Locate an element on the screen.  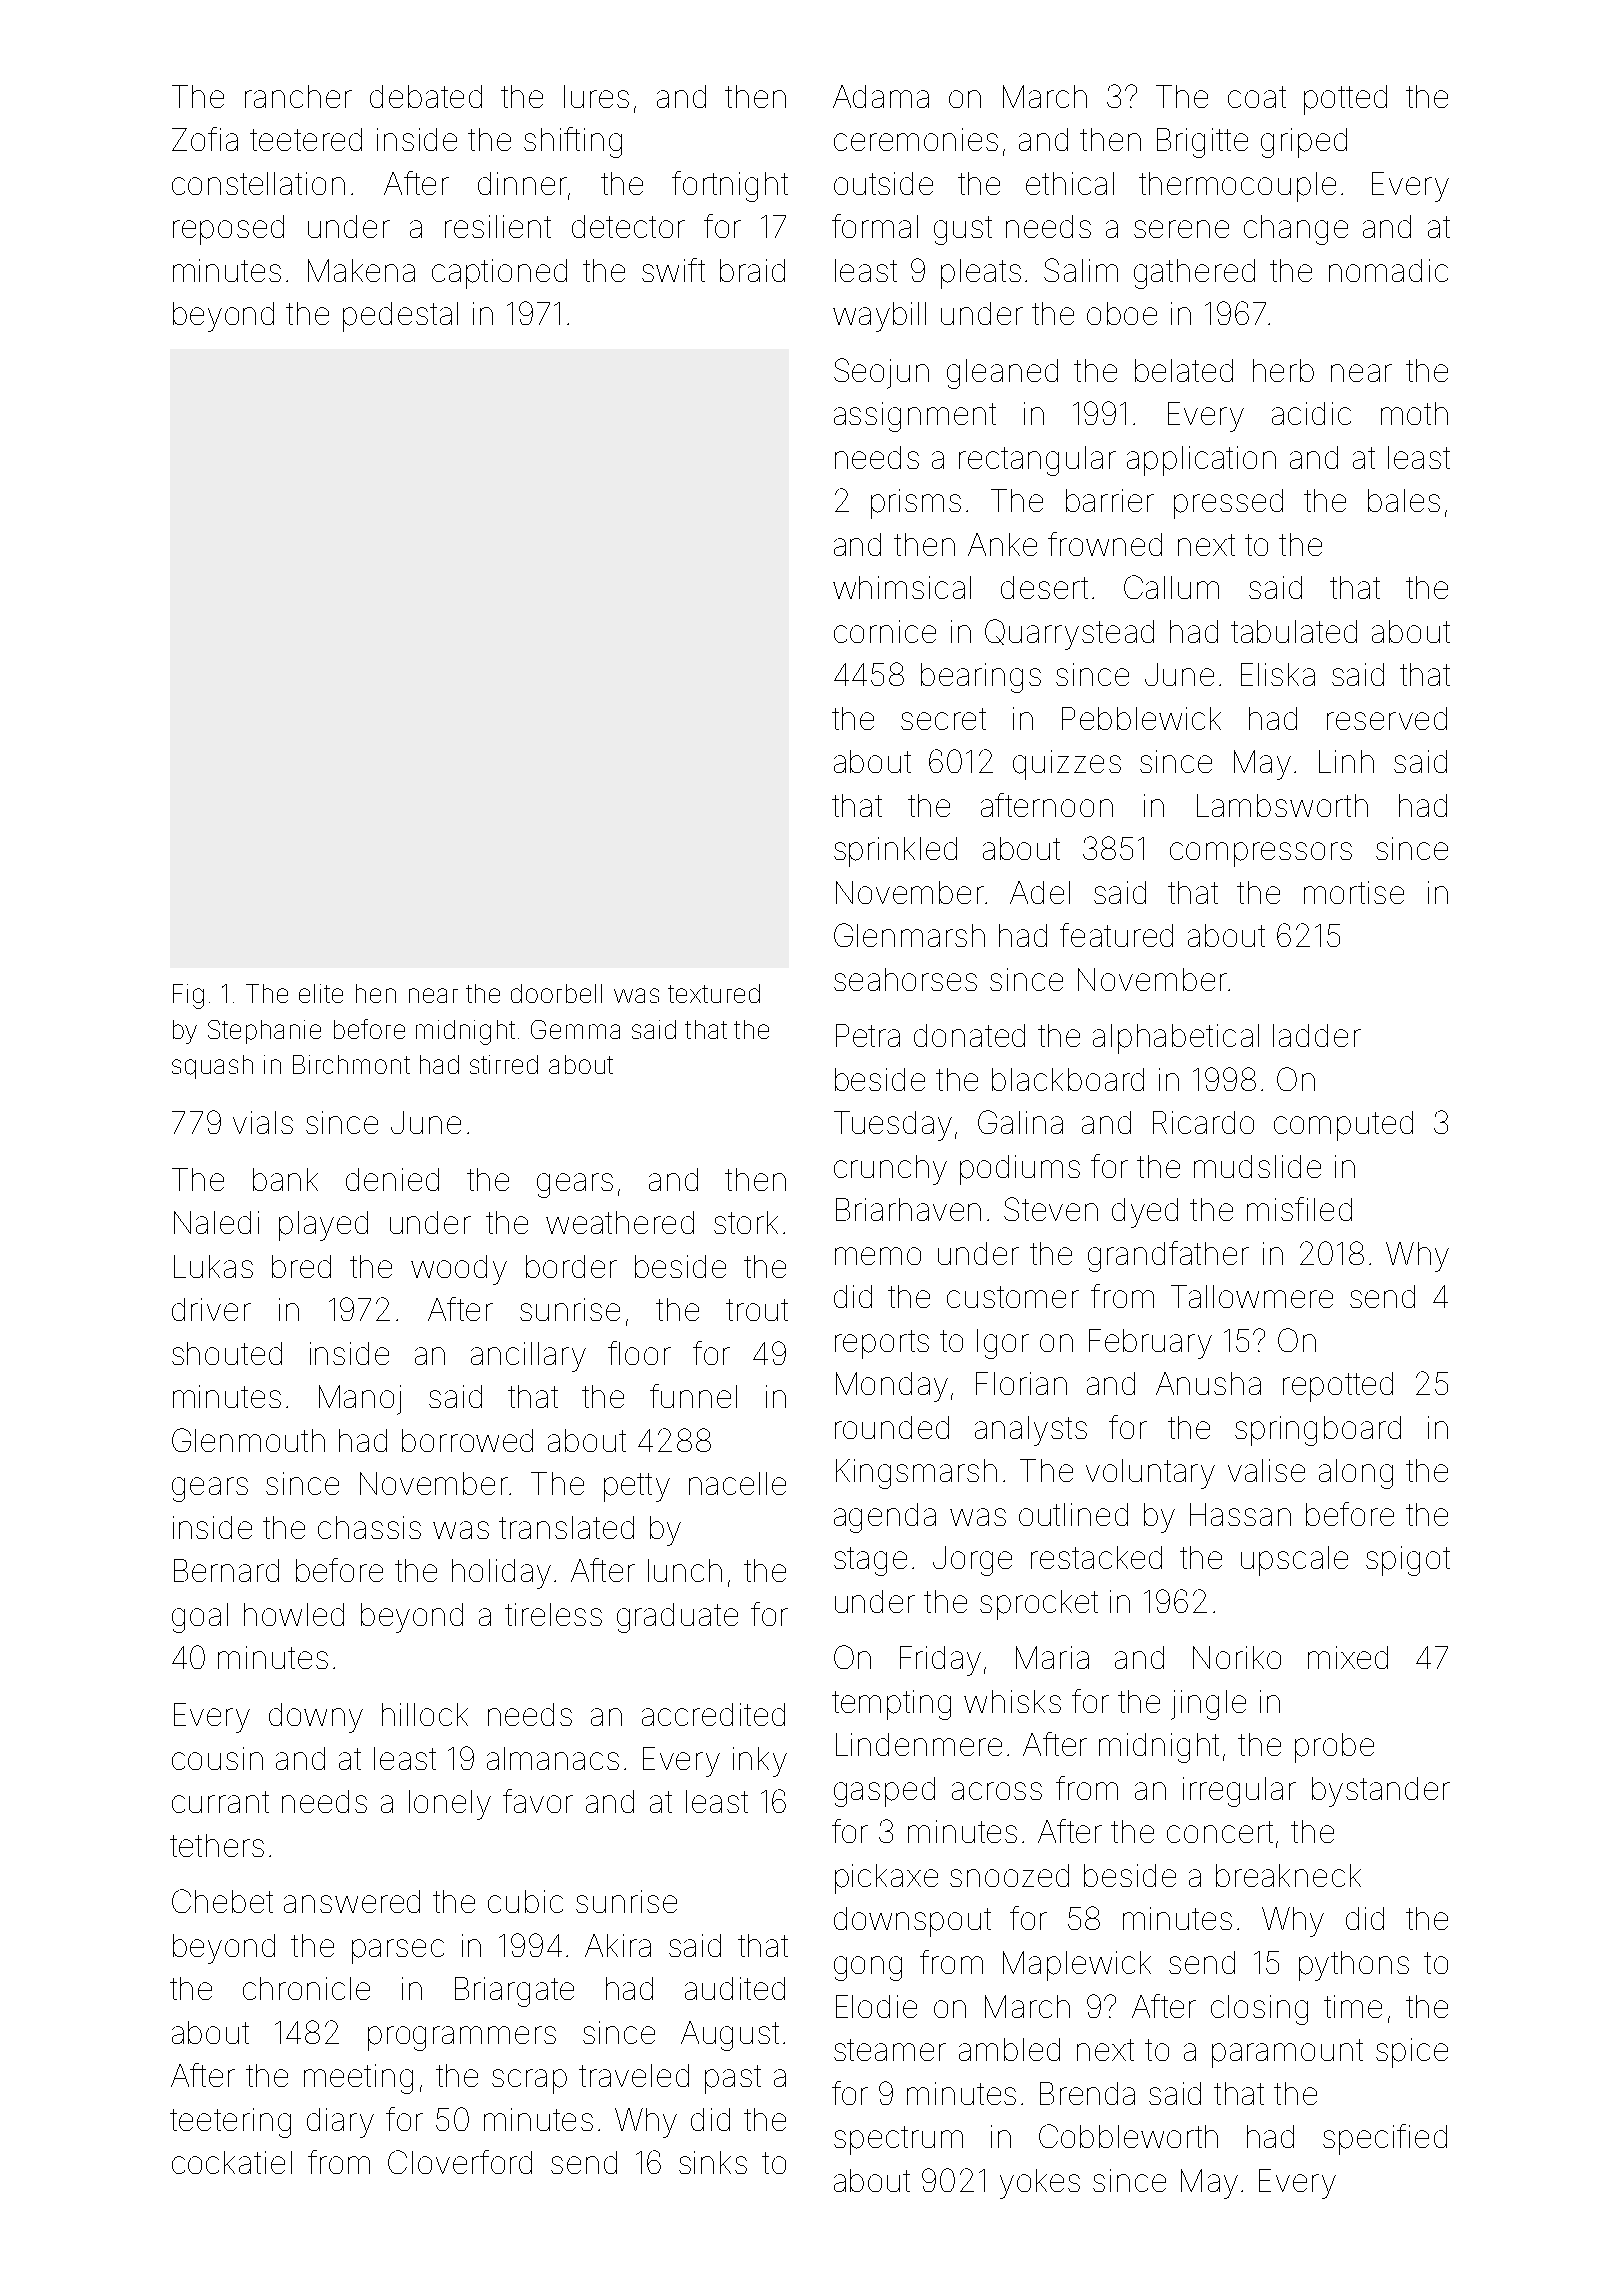
petty is located at coordinates (637, 1487).
